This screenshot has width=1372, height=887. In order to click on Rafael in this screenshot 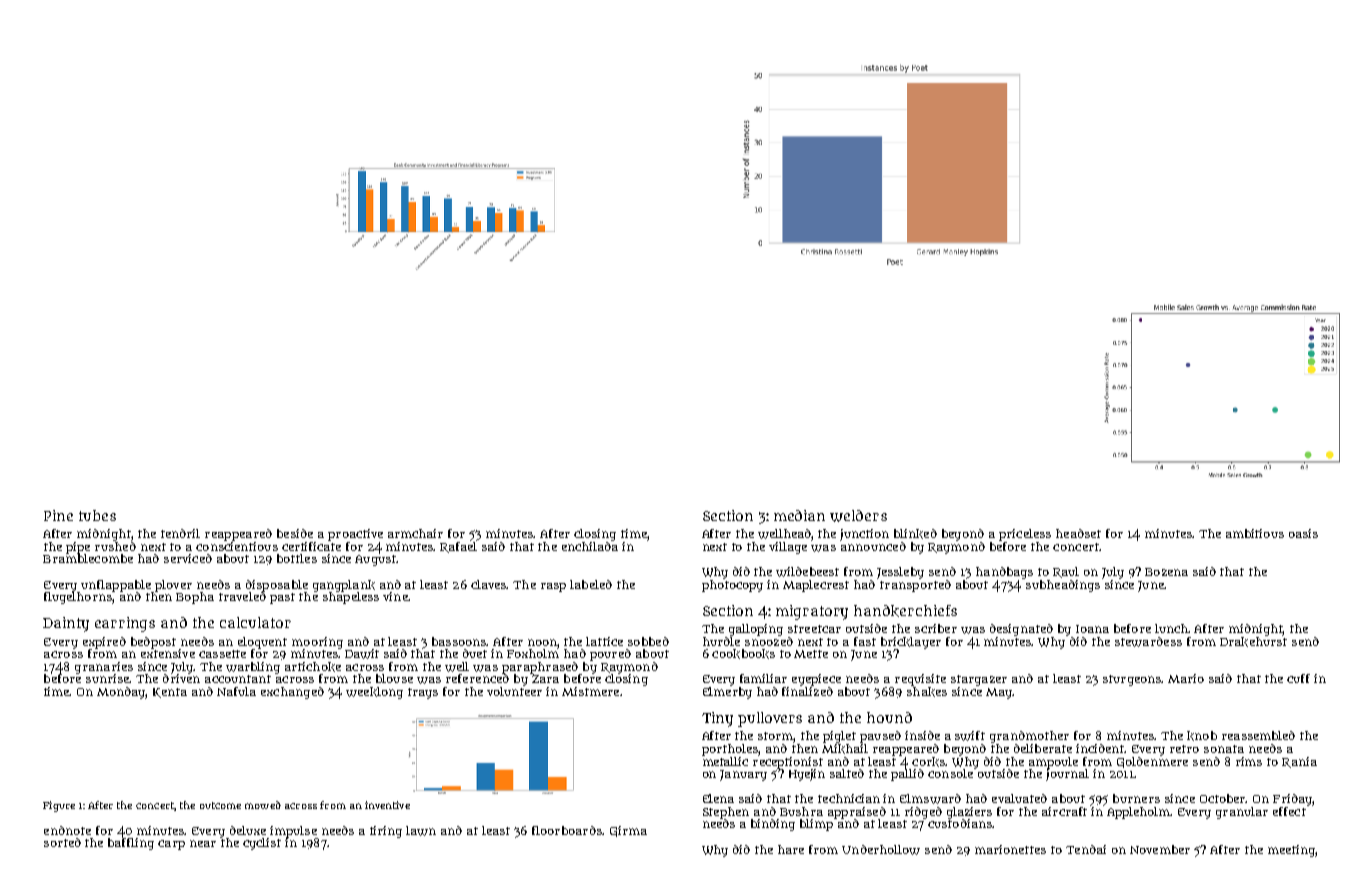, I will do `click(458, 547)`.
